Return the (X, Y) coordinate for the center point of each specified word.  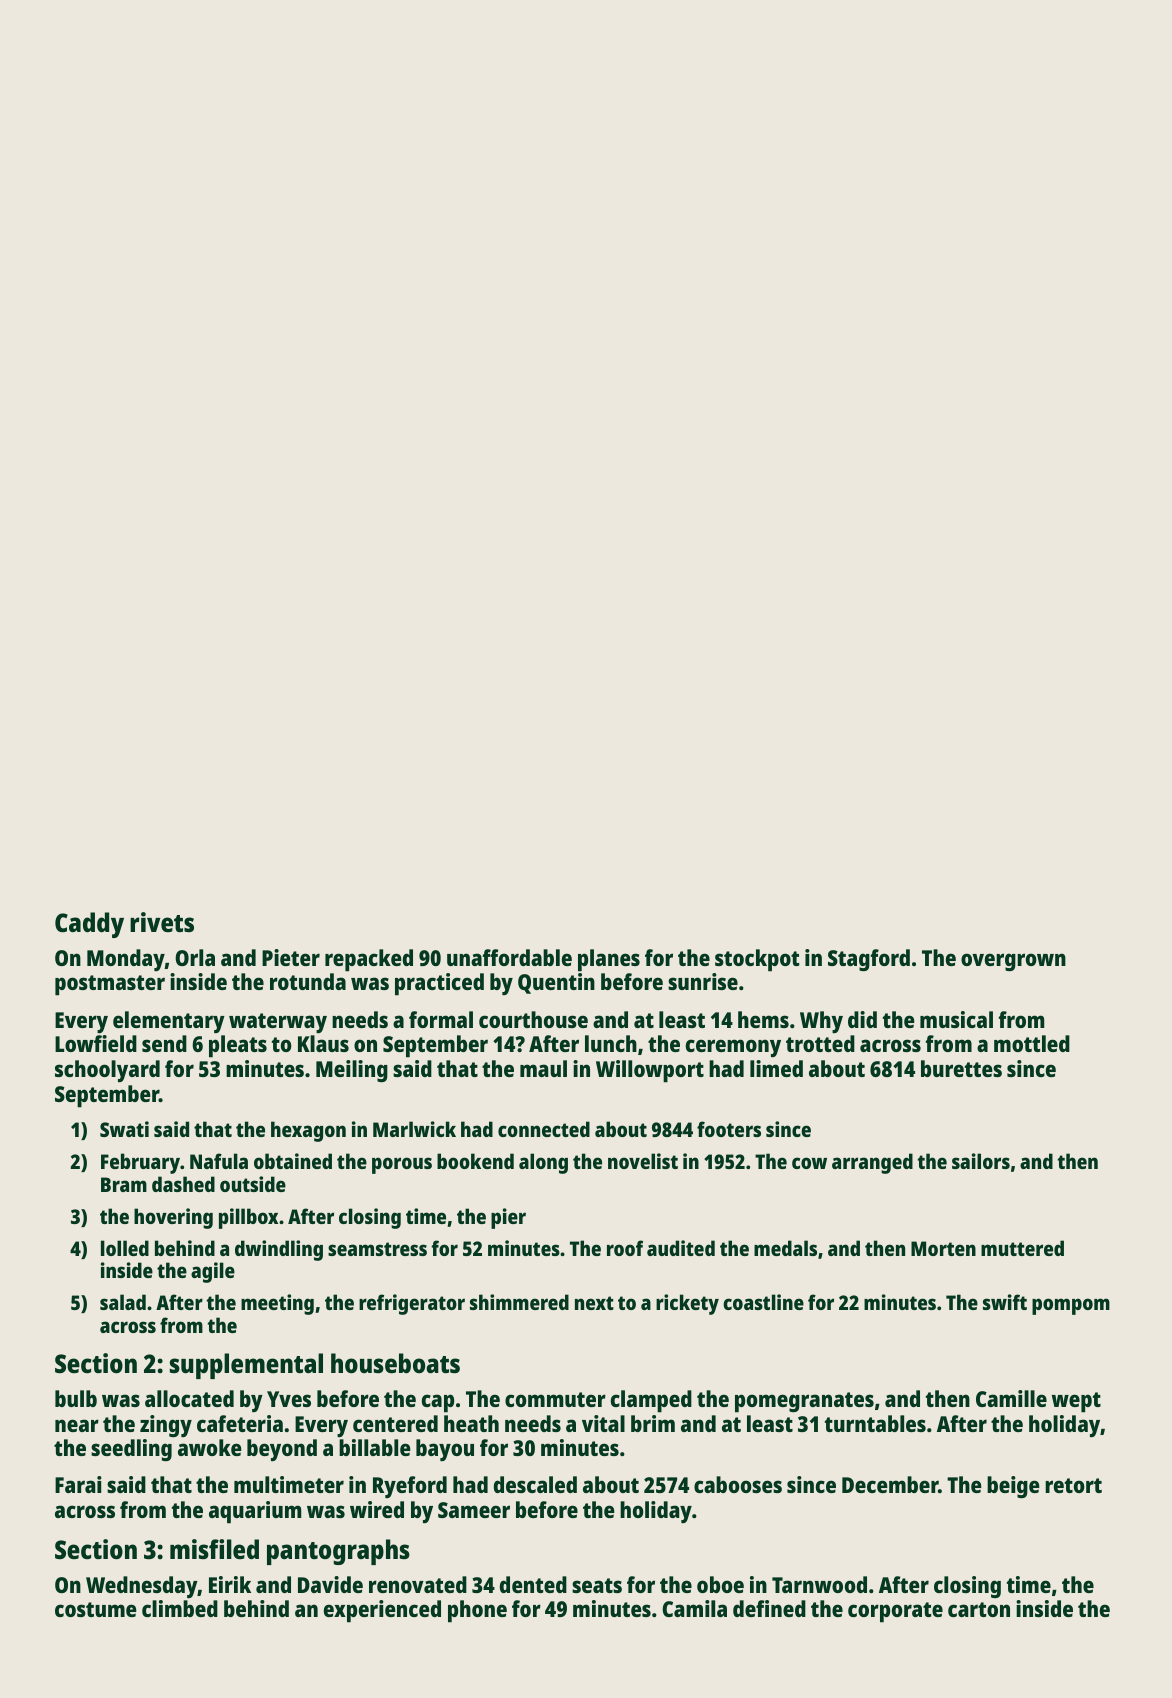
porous (402, 1165)
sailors (981, 1161)
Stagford (869, 960)
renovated (418, 1584)
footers (729, 1129)
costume (96, 1609)
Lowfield (96, 1043)
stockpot (757, 960)
